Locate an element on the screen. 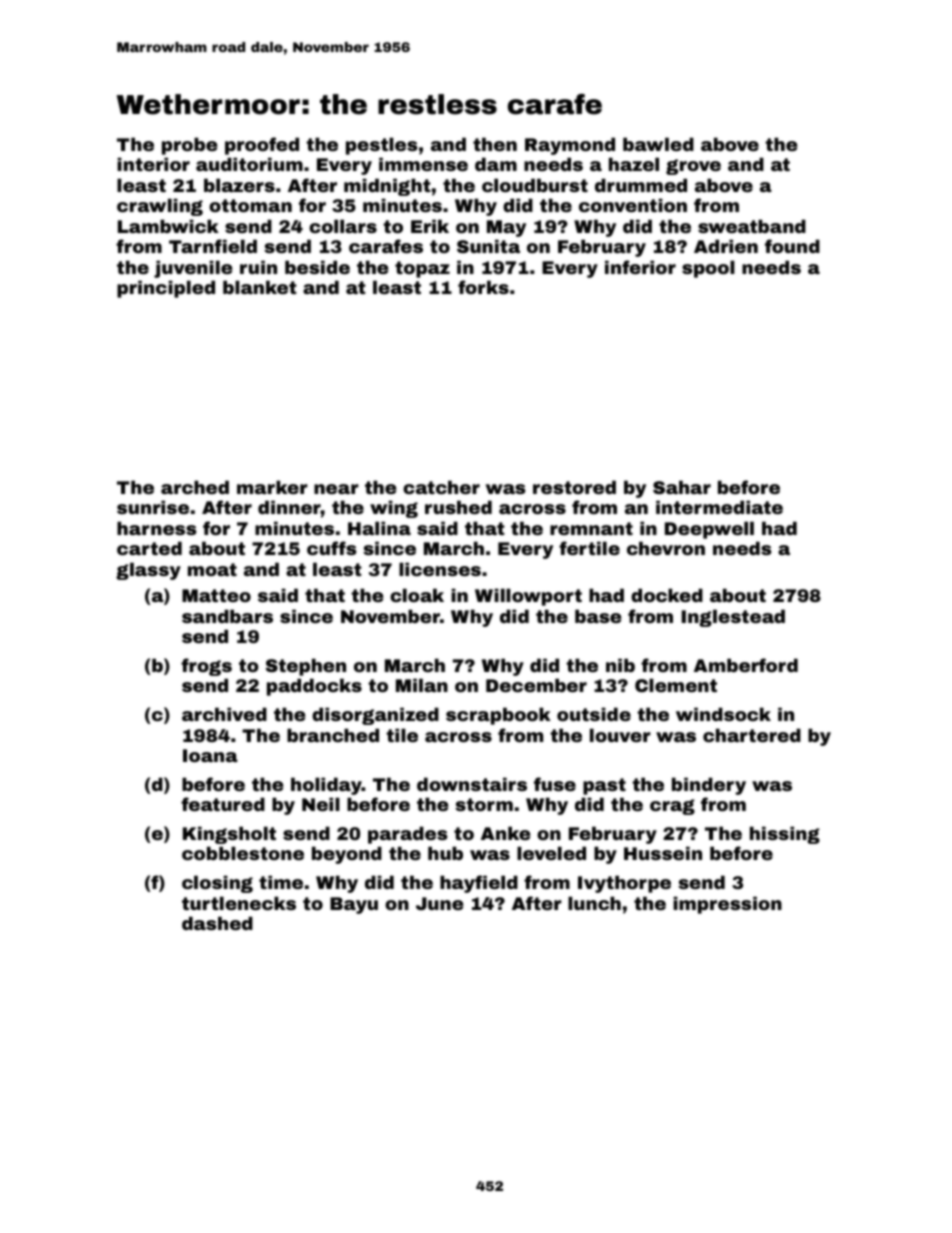 The image size is (952, 1233). proofed is located at coordinates (262, 146).
